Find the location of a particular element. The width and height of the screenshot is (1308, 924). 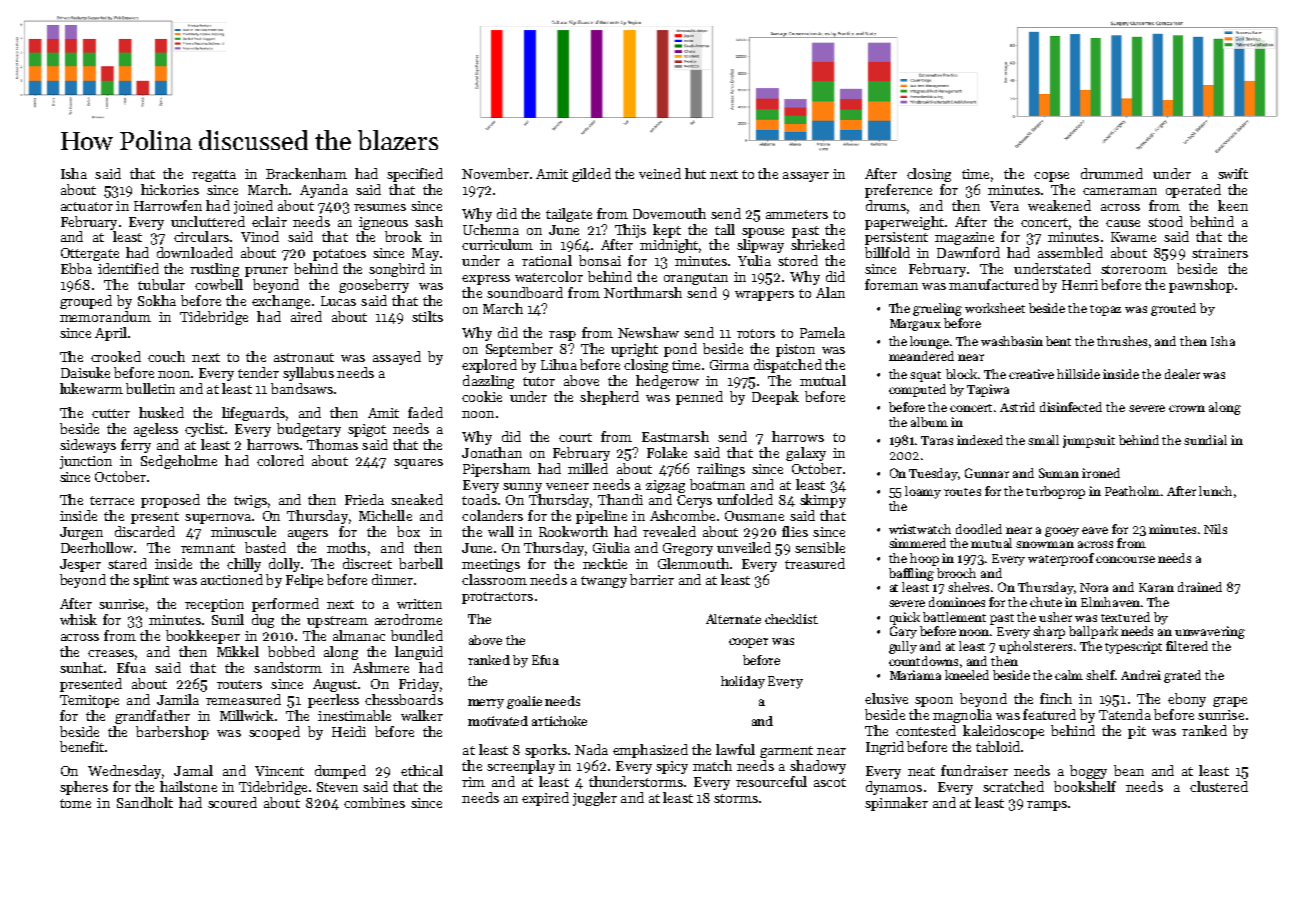

actuator is located at coordinates (87, 206).
